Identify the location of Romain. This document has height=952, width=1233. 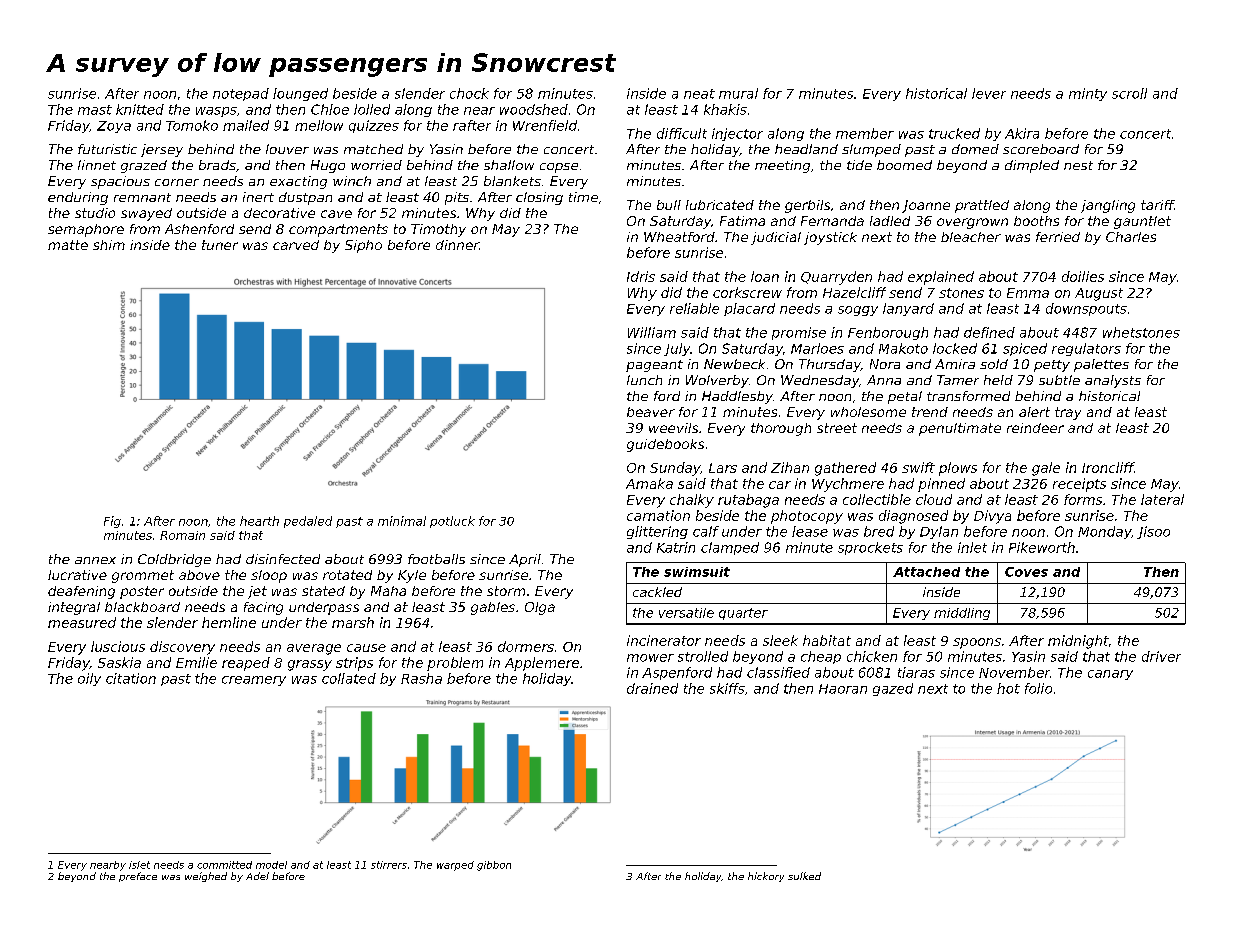
(182, 535).
